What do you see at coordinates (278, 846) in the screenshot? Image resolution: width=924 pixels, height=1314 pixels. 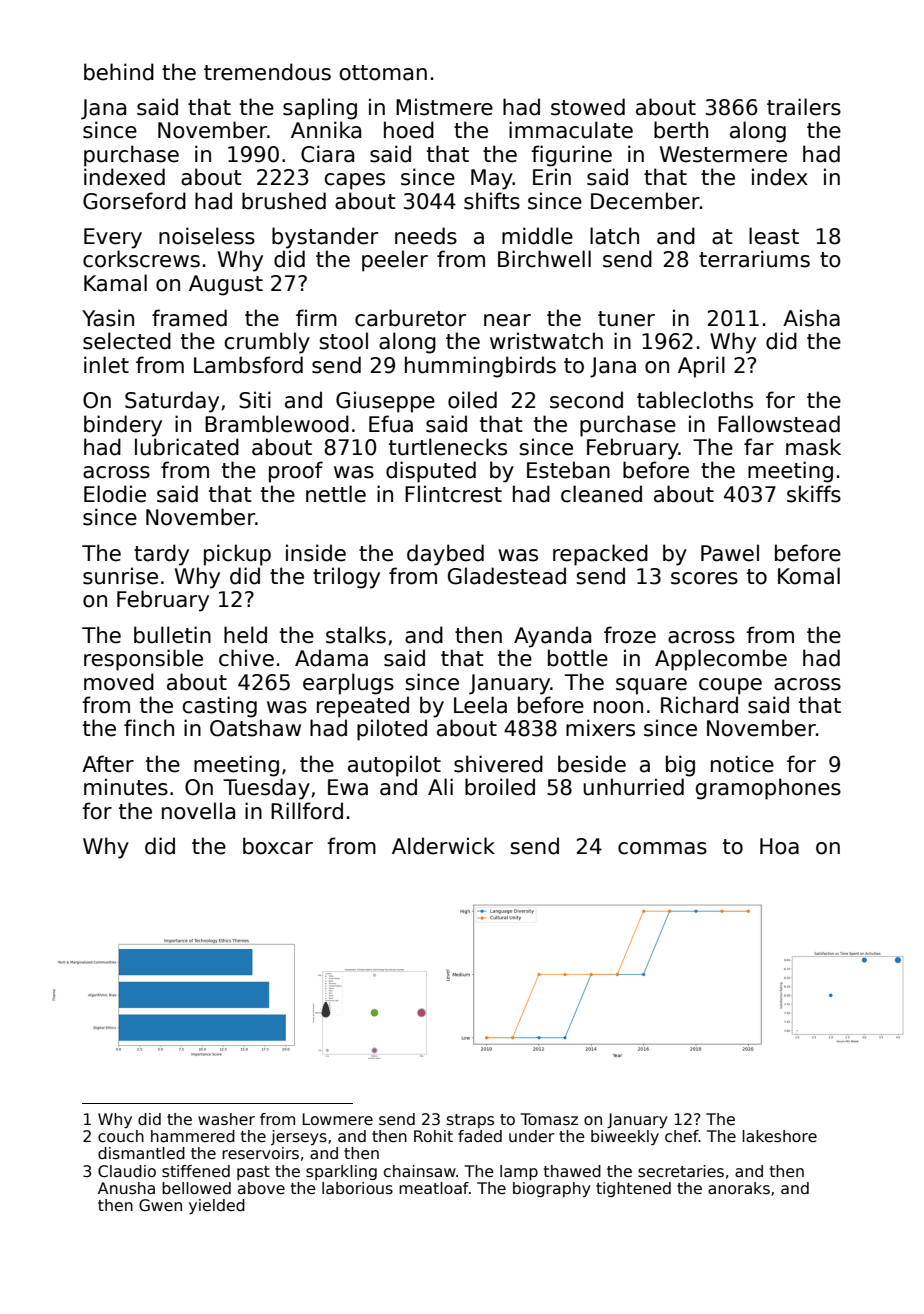 I see `boxcar` at bounding box center [278, 846].
